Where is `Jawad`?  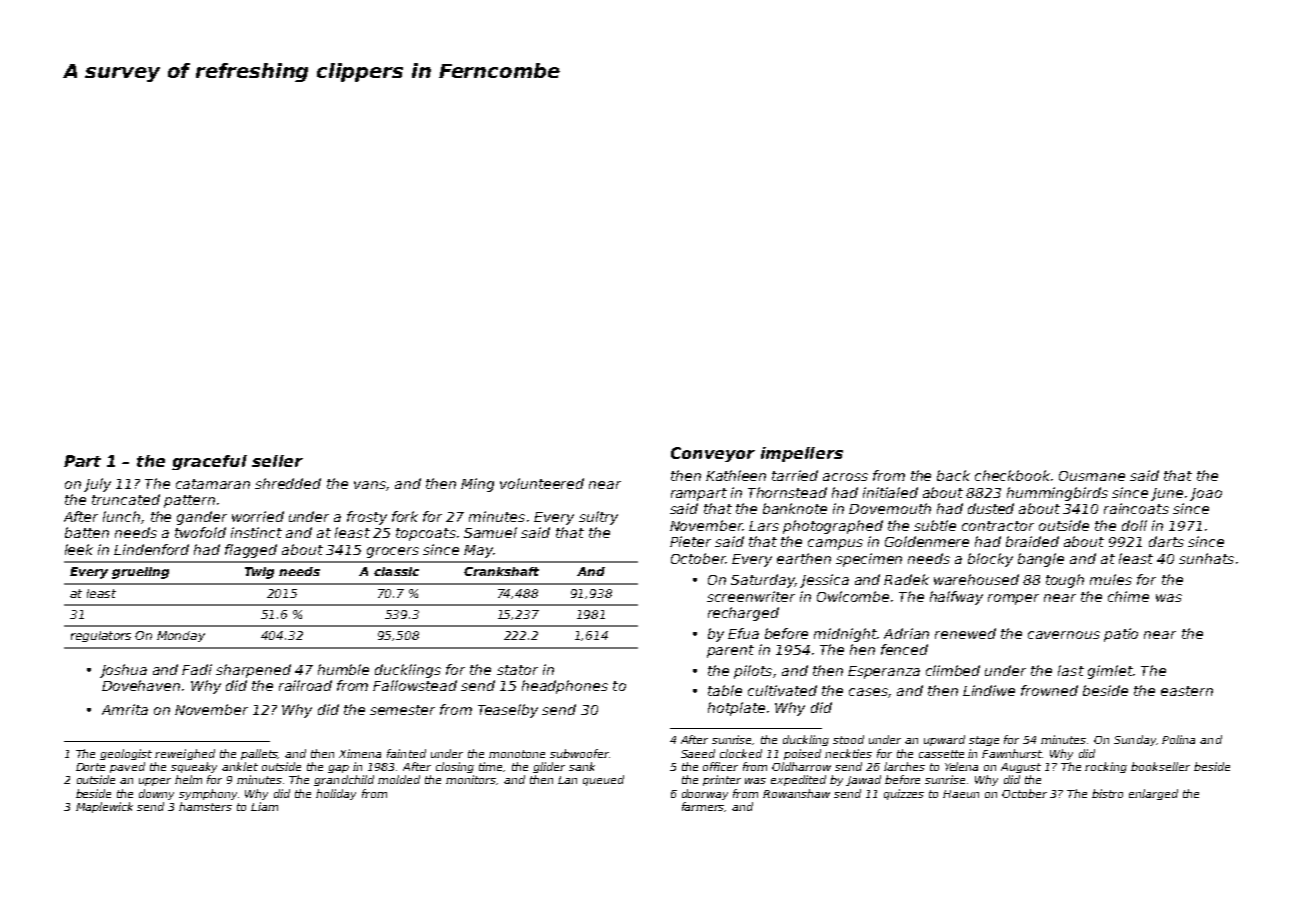 Jawad is located at coordinates (863, 780).
